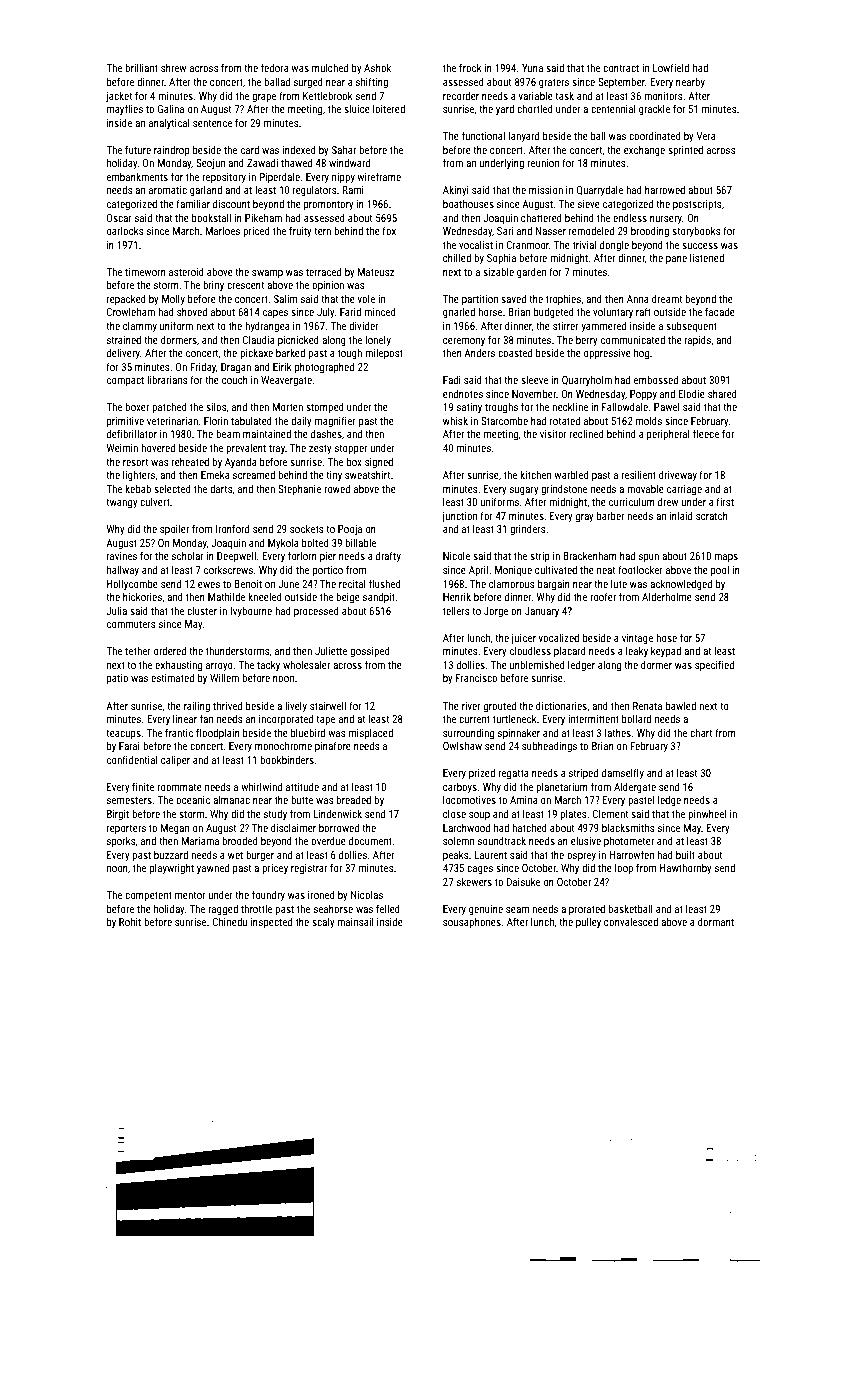 The width and height of the image is (849, 1400). Describe the element at coordinates (141, 67) in the image. I see `brilliant` at that location.
